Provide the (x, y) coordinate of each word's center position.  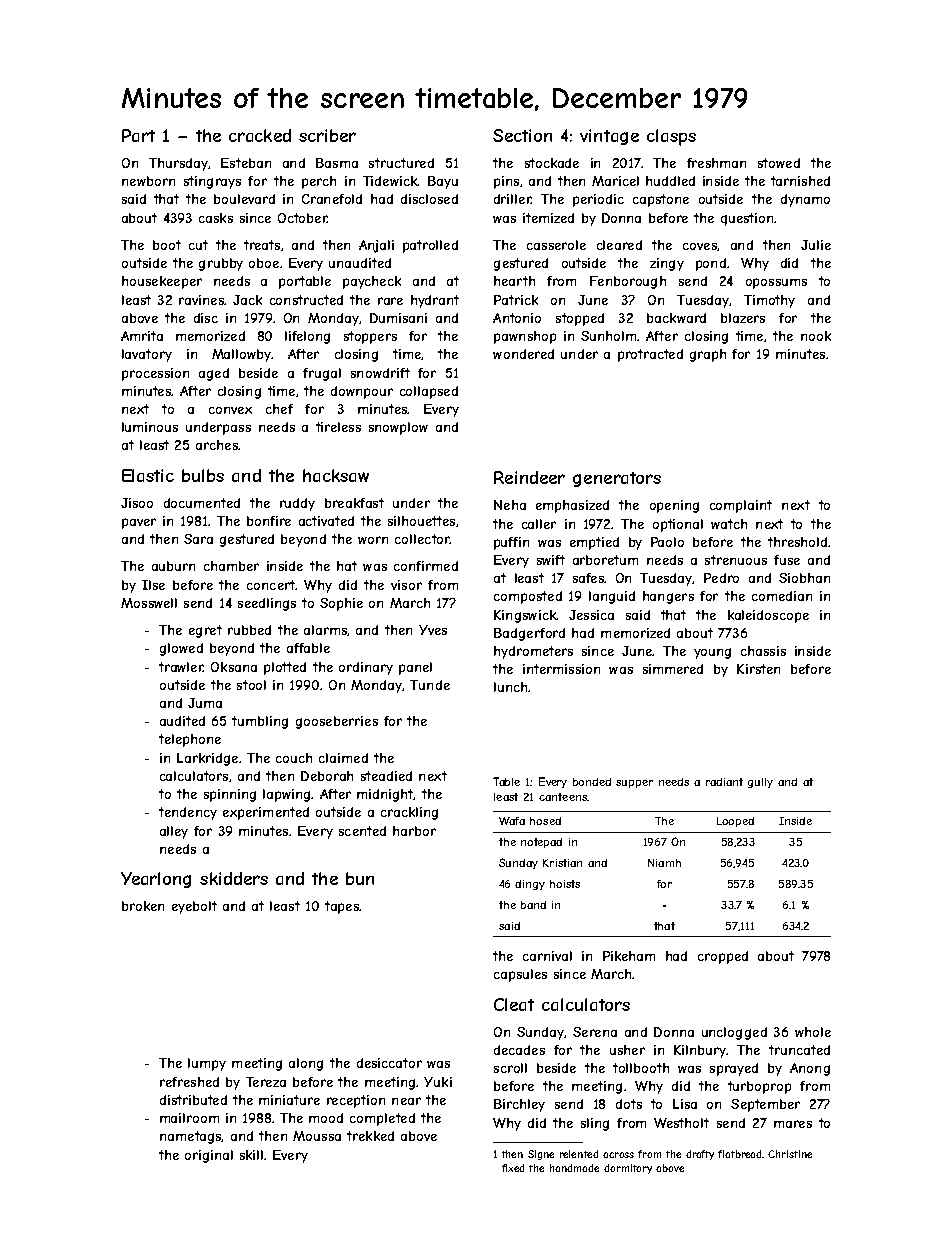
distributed (193, 1100)
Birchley (519, 1105)
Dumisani (398, 318)
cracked (260, 135)
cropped (723, 957)
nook (816, 336)
